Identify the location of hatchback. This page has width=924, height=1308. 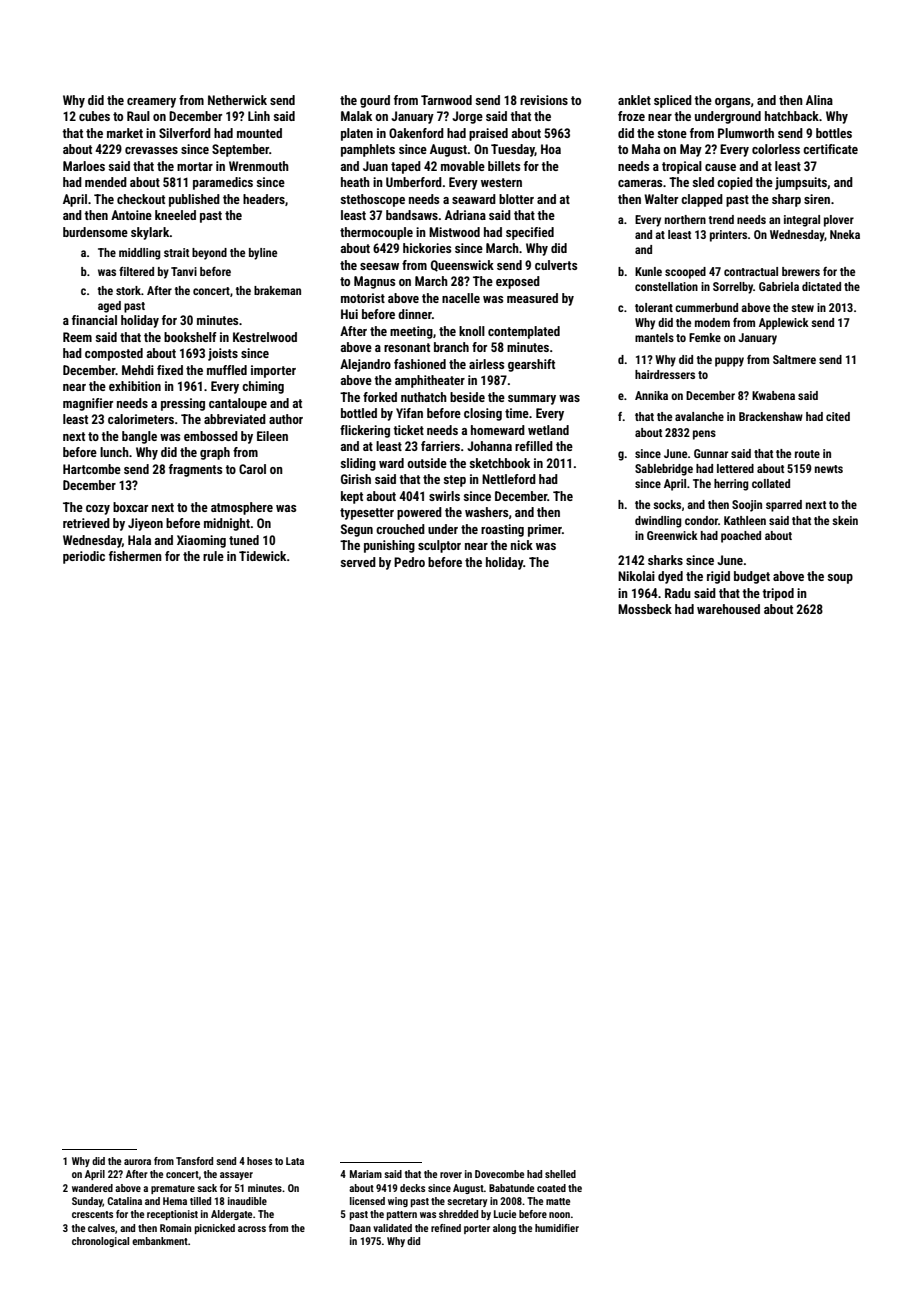
(792, 116).
